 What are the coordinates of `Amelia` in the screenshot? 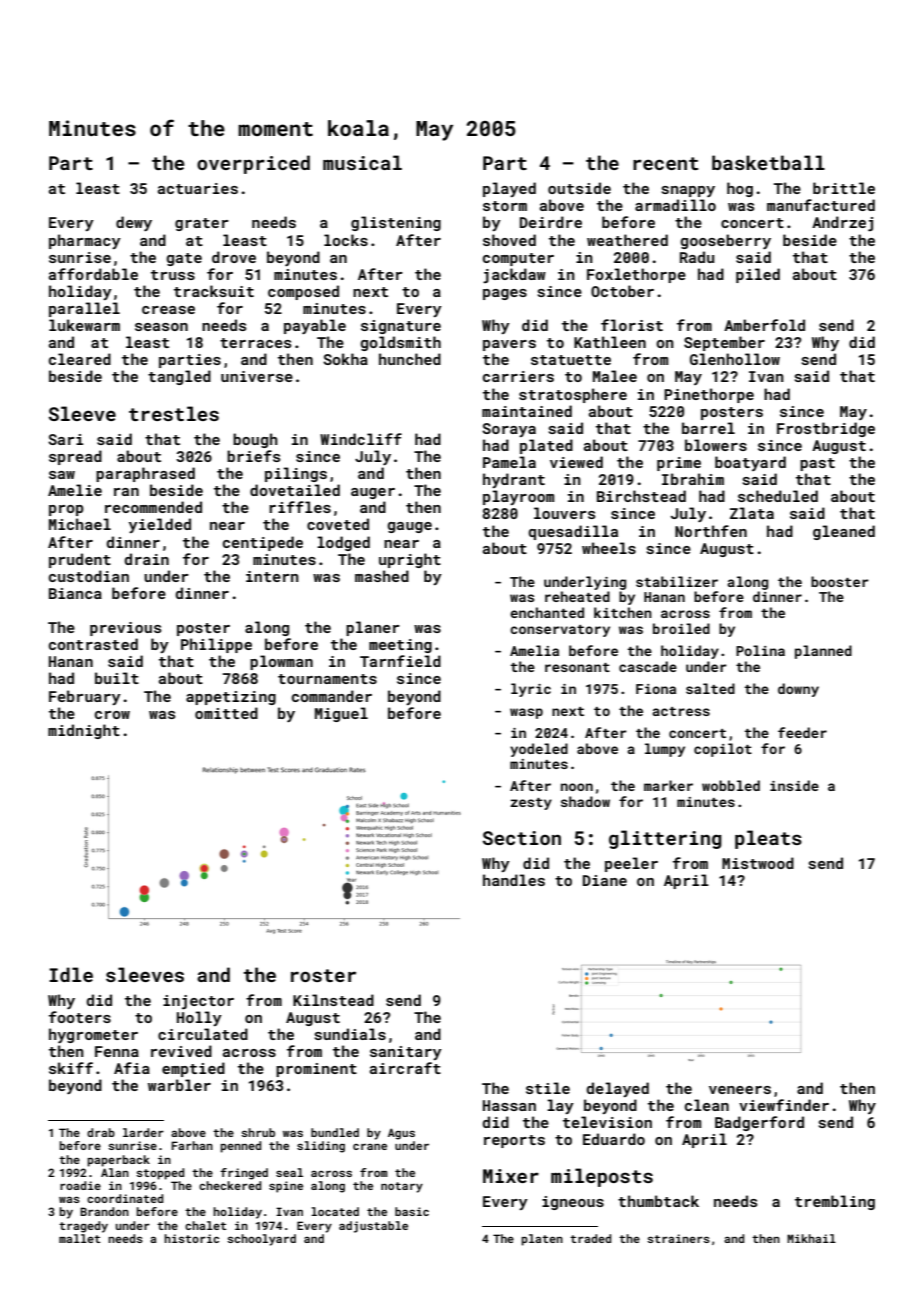 It's located at (534, 650).
